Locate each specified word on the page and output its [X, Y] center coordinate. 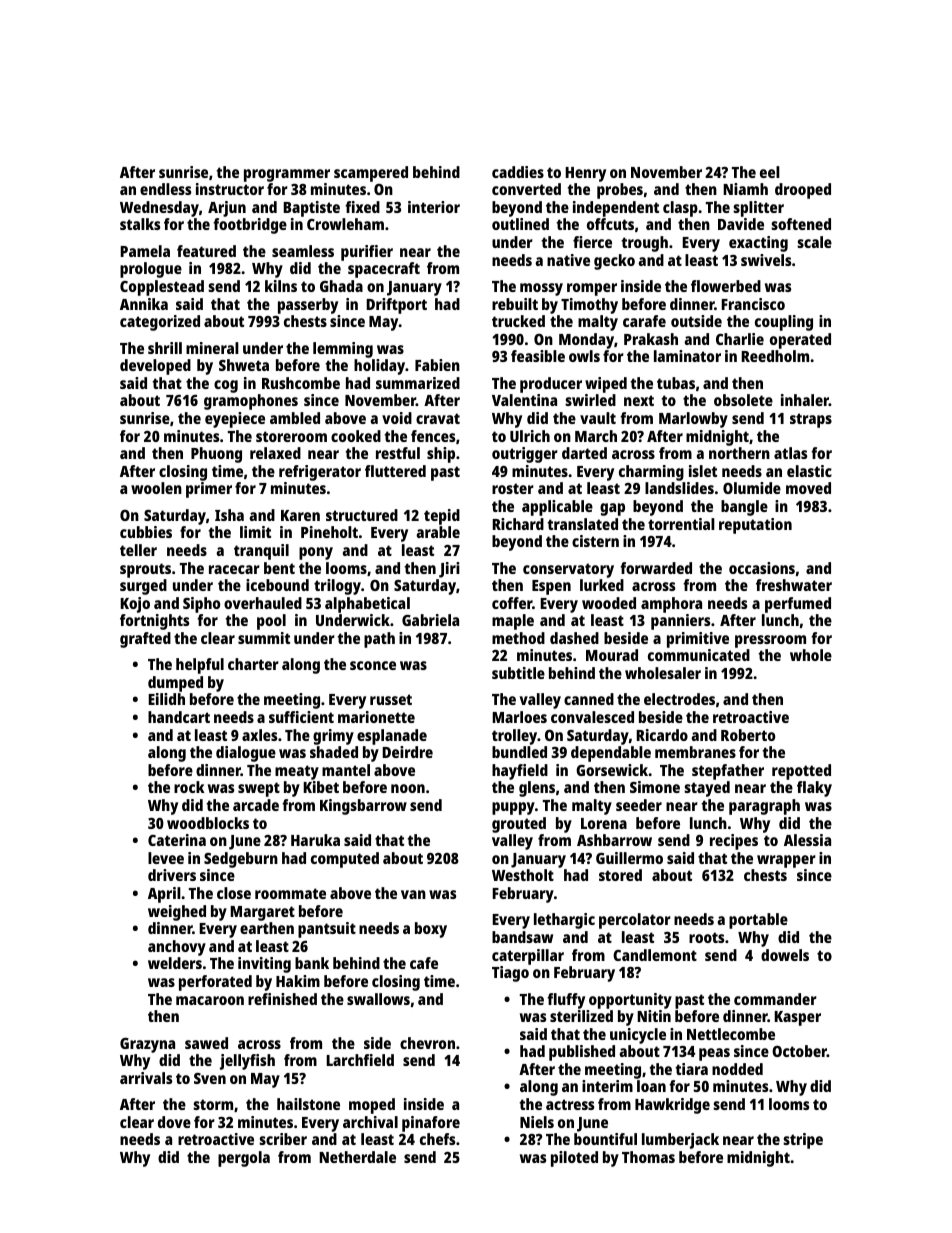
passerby [308, 306]
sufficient [301, 717]
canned [589, 699]
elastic [809, 471]
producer [551, 385]
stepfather [728, 772]
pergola [244, 1159]
